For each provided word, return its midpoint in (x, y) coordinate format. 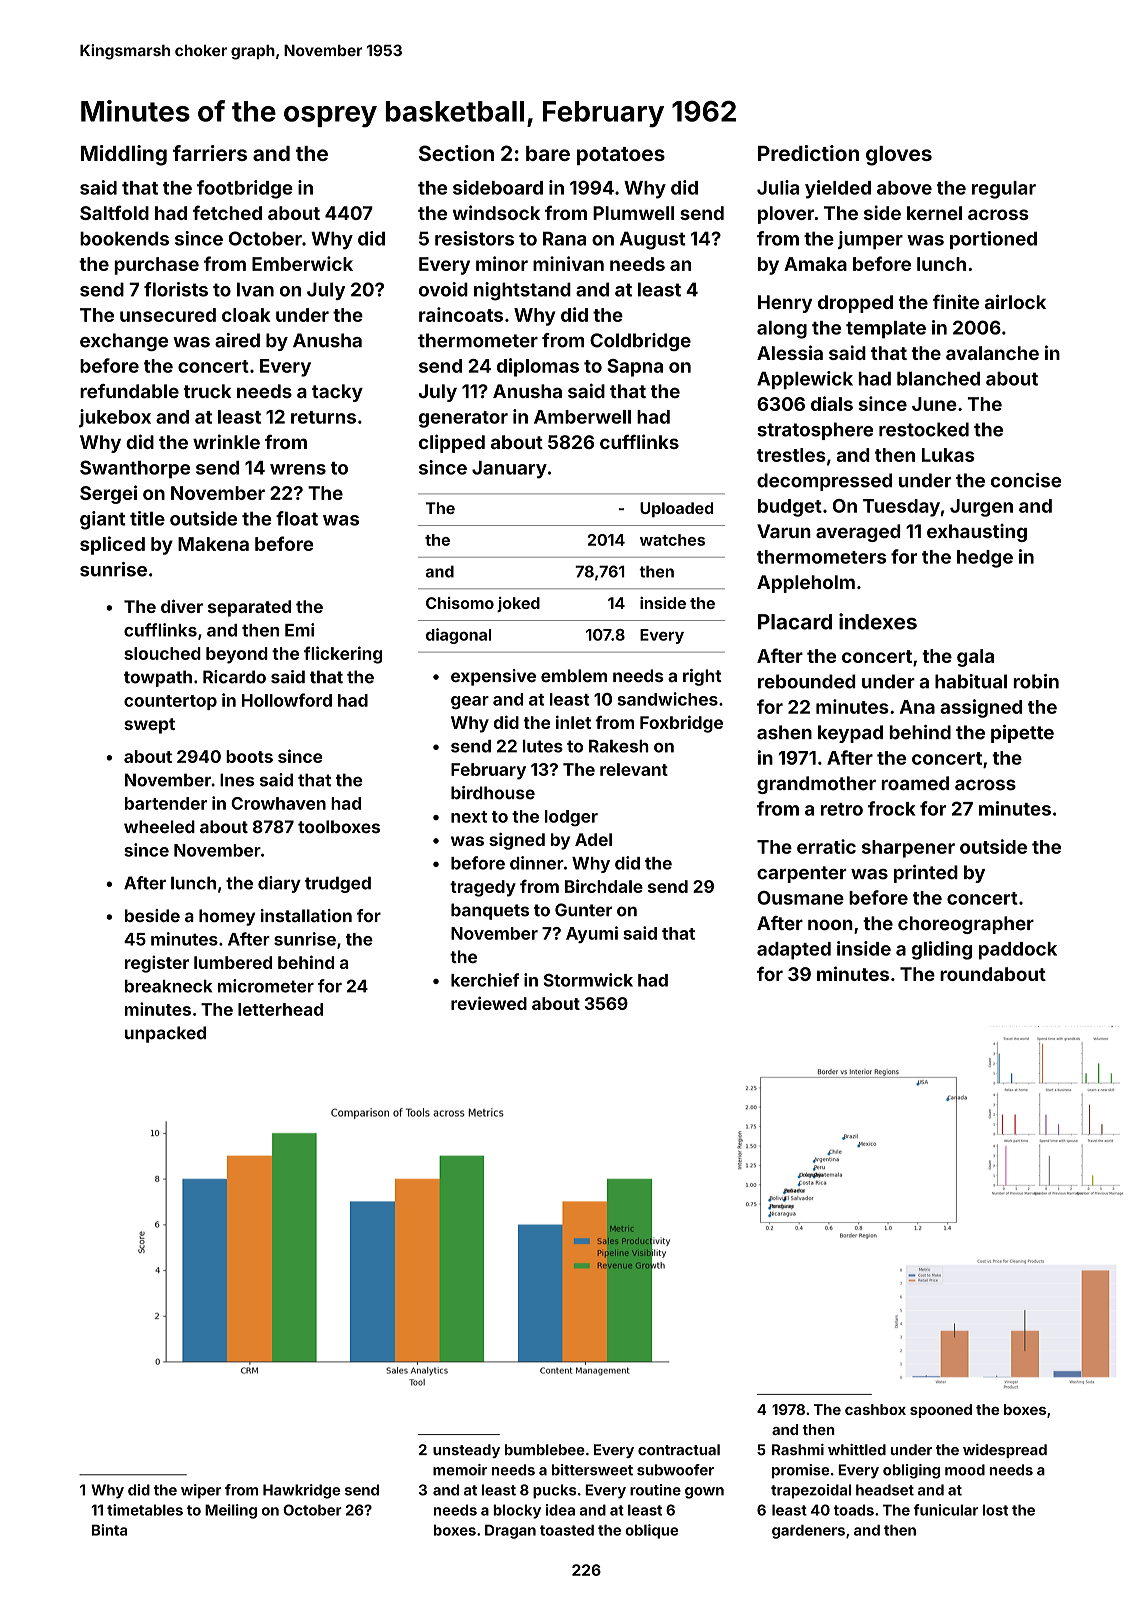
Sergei (108, 494)
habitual (971, 681)
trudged (338, 884)
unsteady (466, 1451)
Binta (109, 1530)
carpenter (802, 874)
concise (1026, 480)
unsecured (168, 315)
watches (672, 540)
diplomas (538, 367)
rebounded (807, 681)
